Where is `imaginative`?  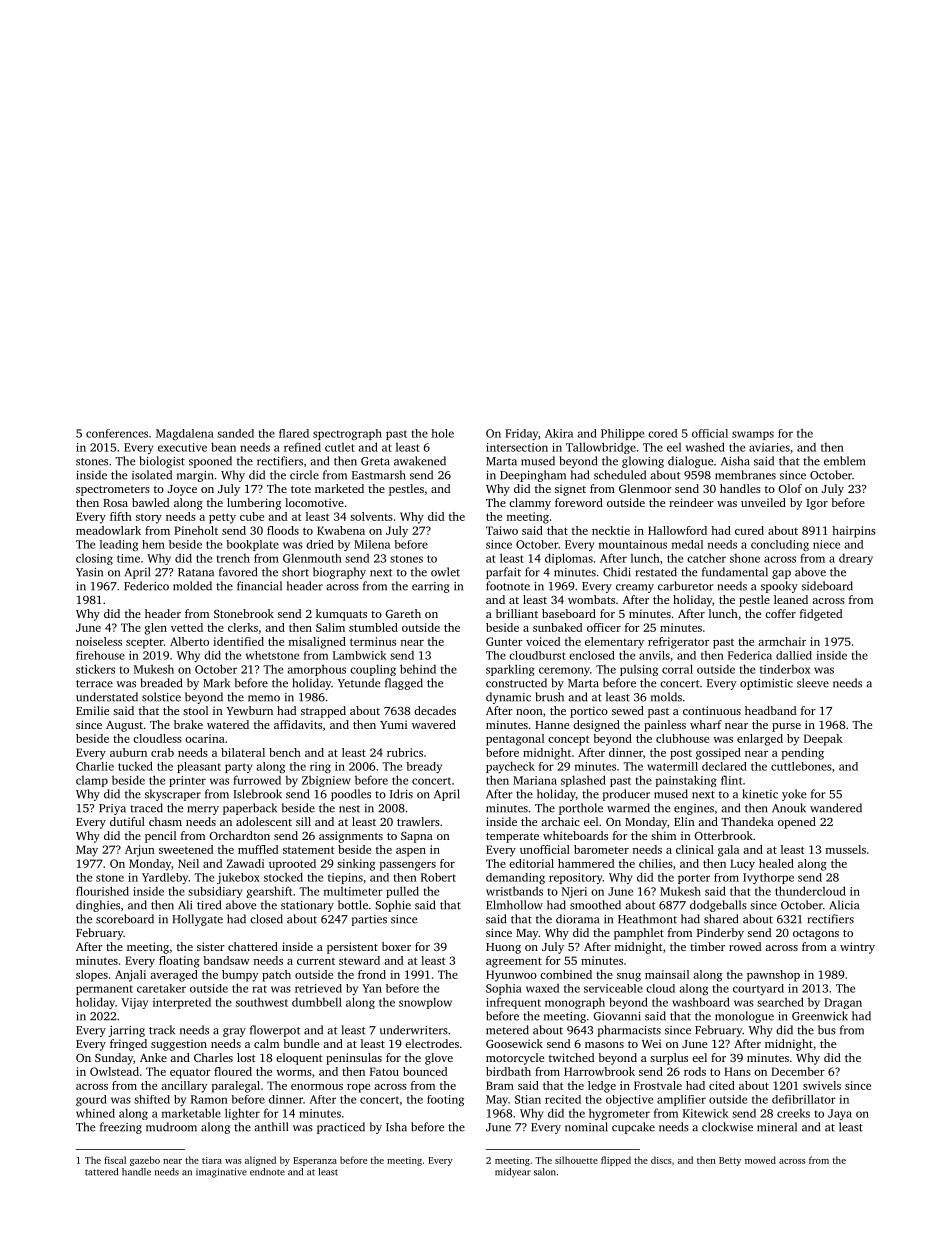
imaginative is located at coordinates (221, 1173).
